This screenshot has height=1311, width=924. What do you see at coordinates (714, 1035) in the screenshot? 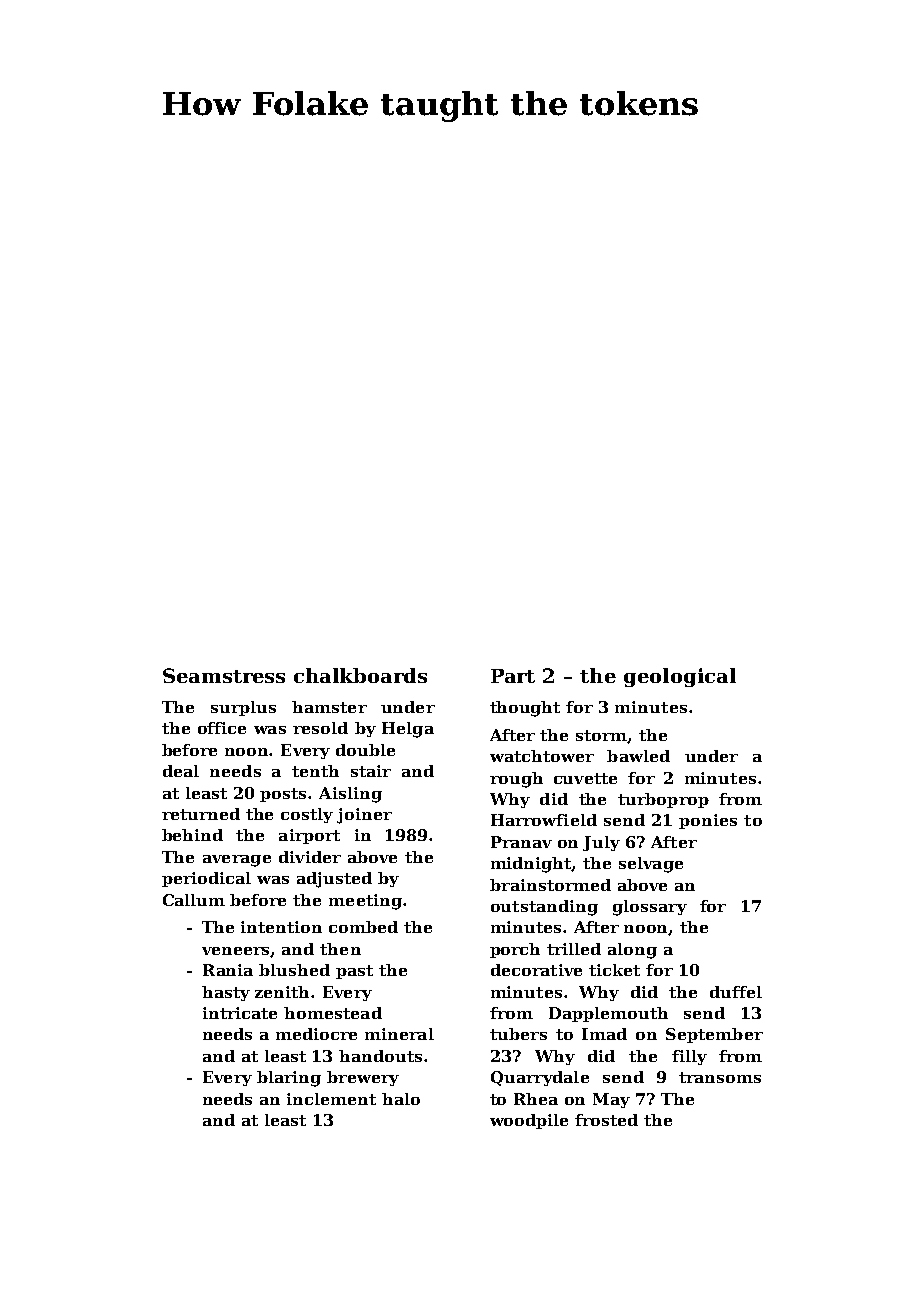
I see `September` at bounding box center [714, 1035].
